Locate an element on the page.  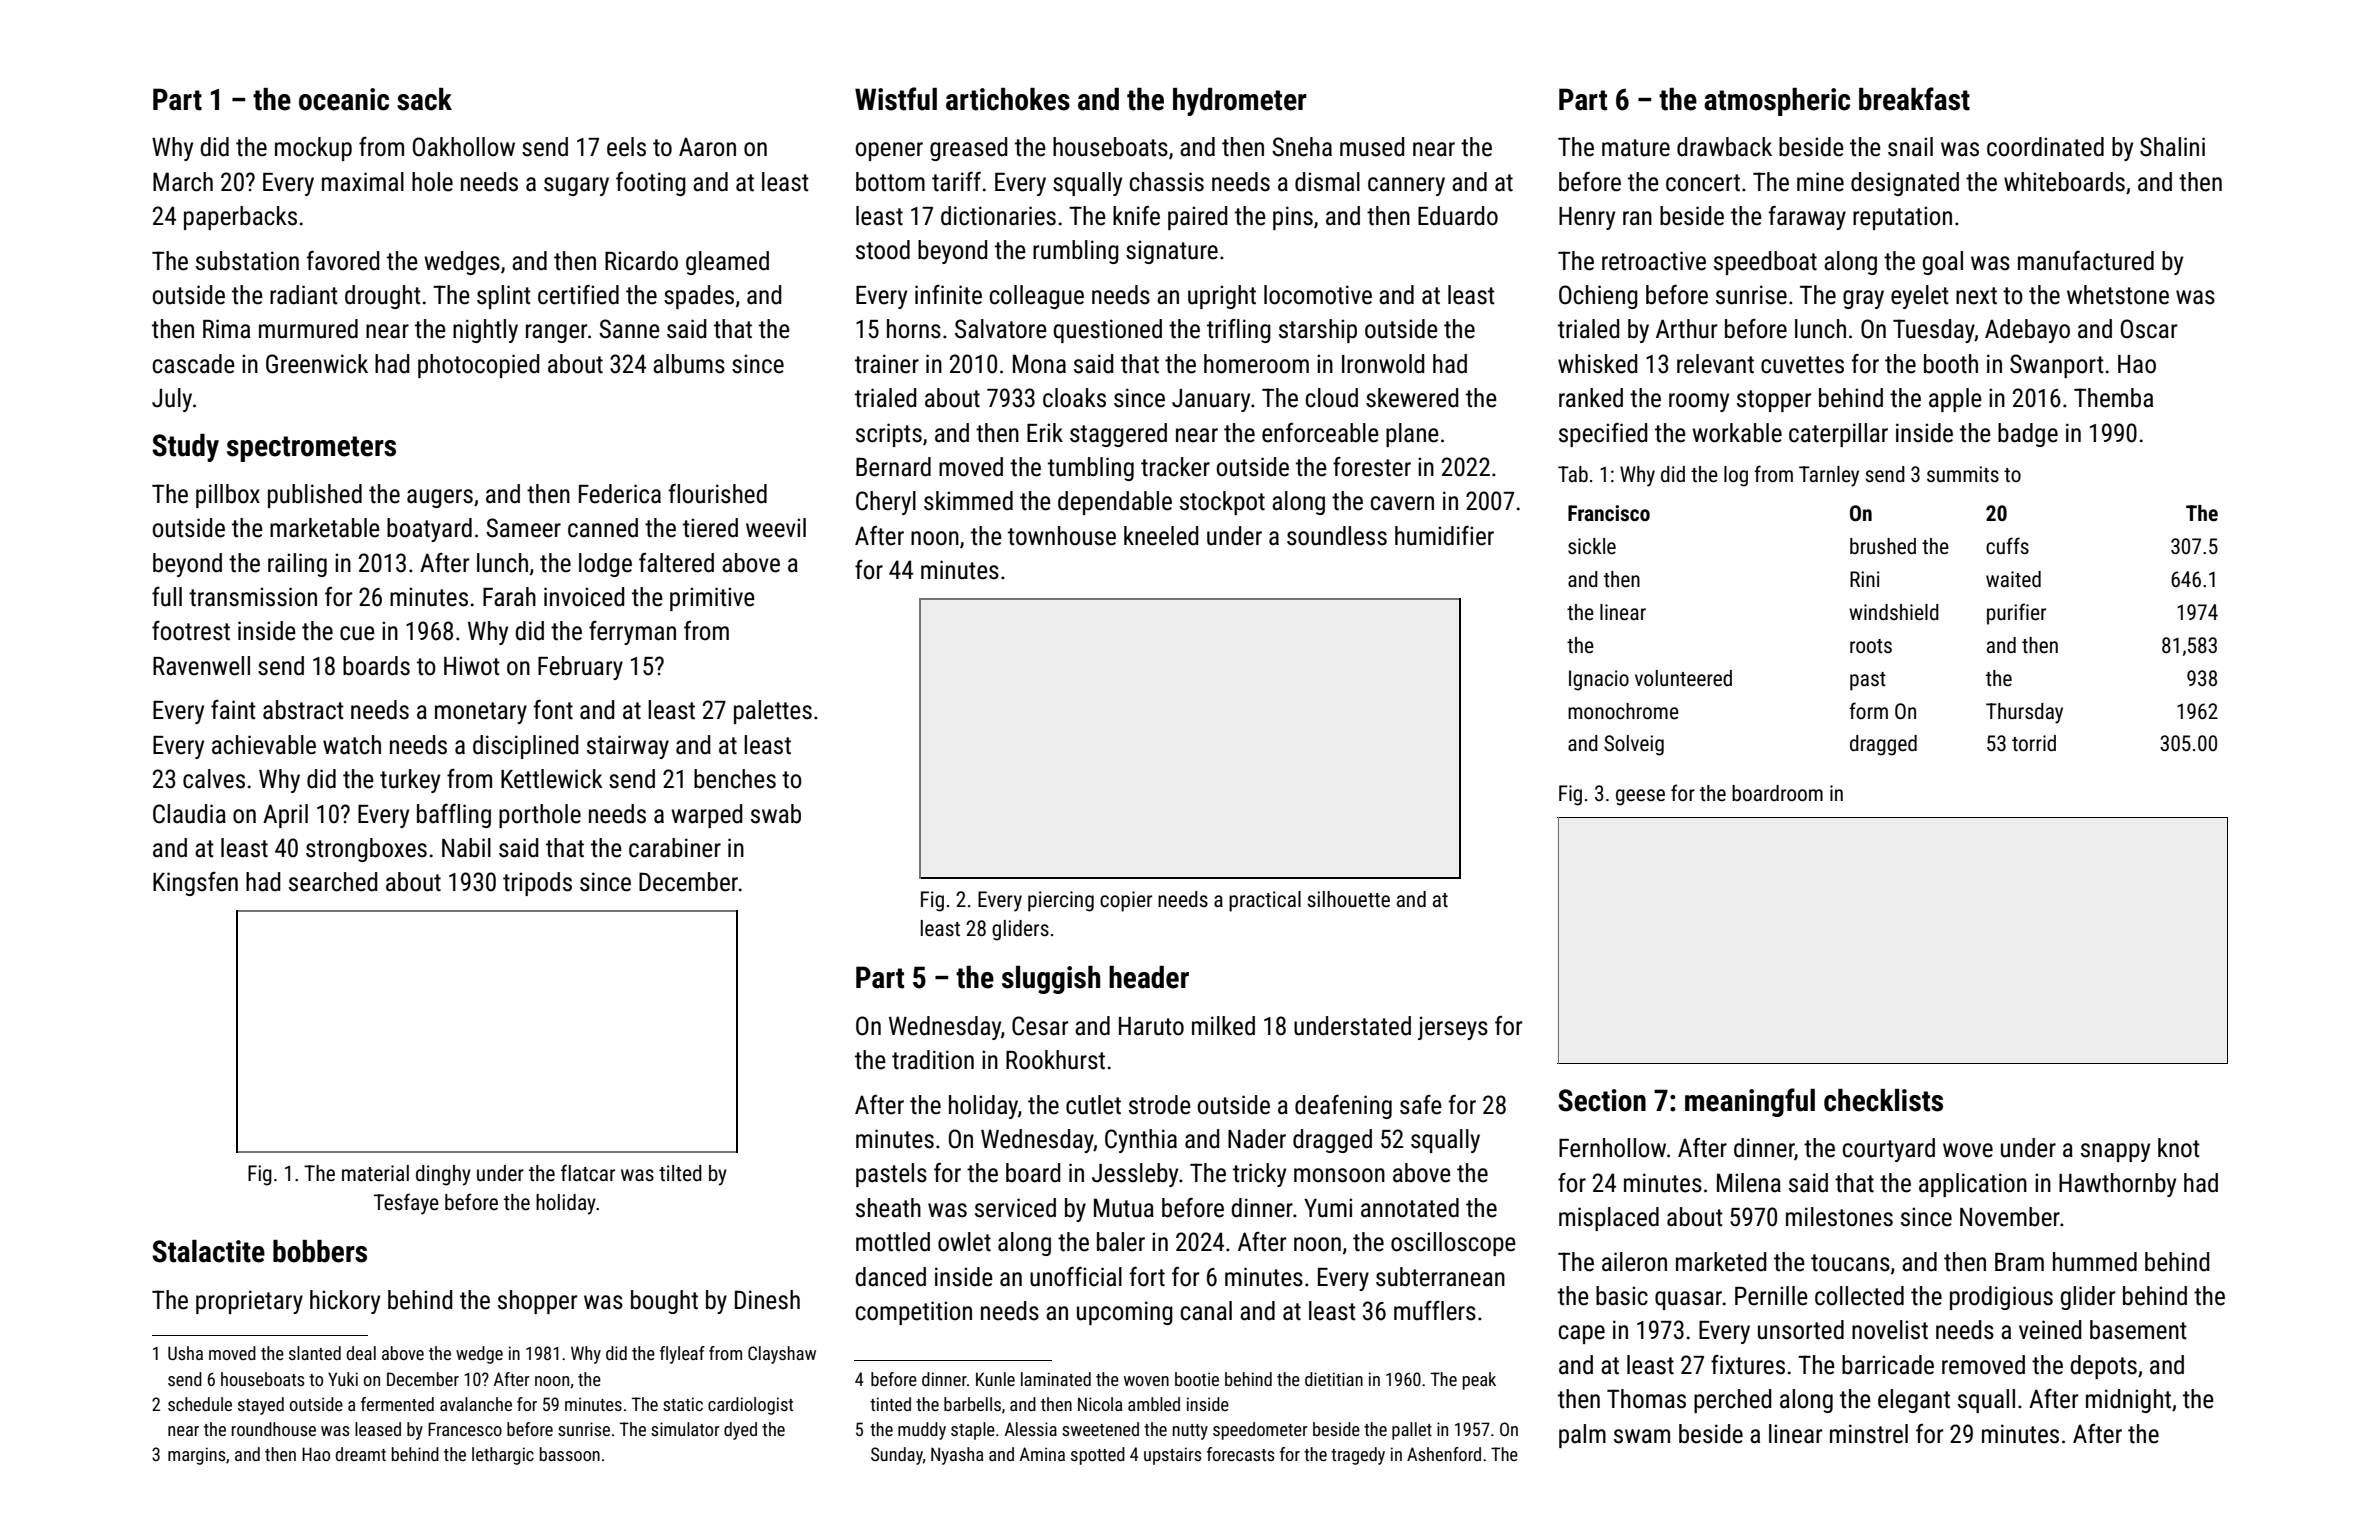
invoiced is located at coordinates (584, 597).
